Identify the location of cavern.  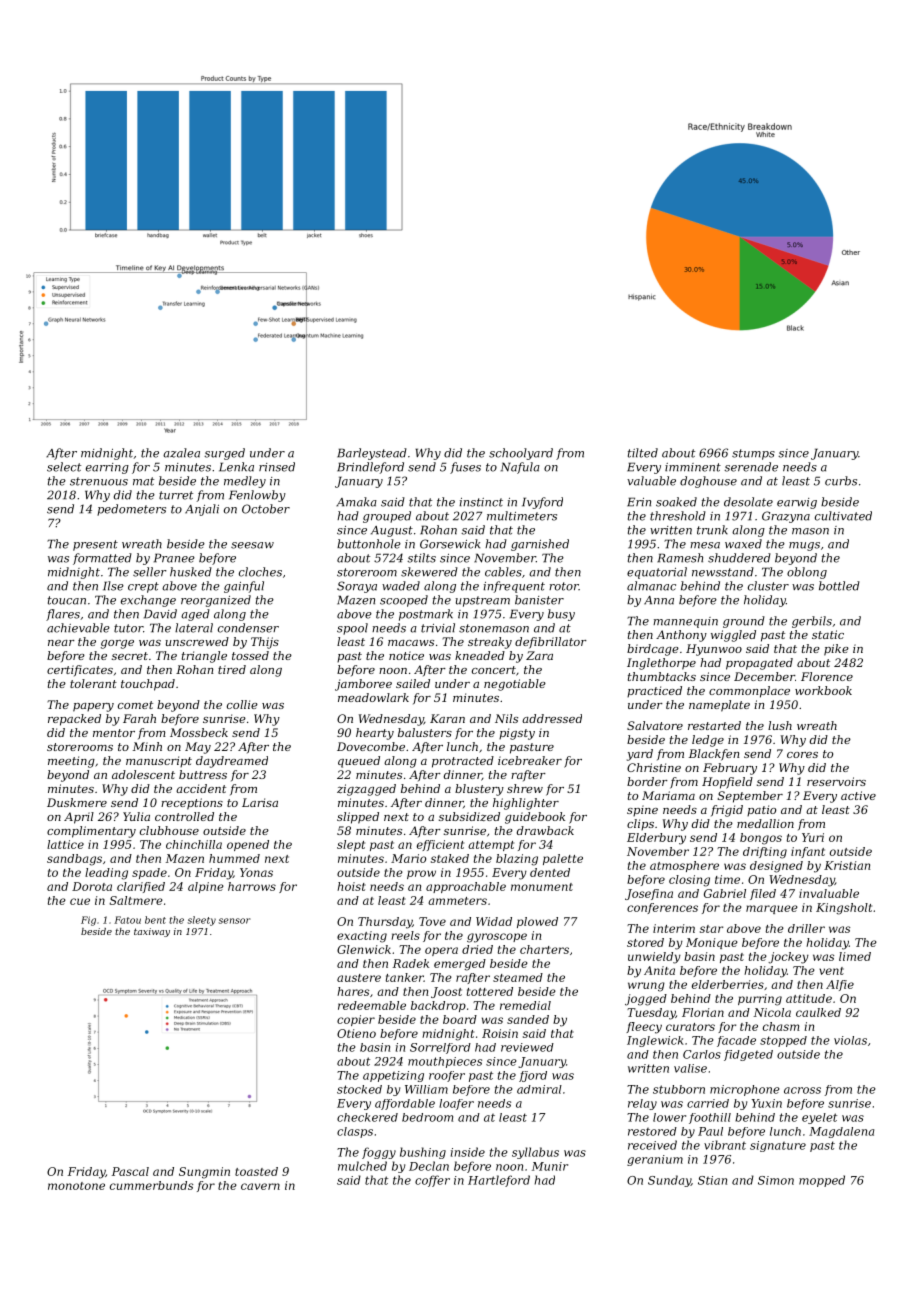
(260, 1186).
